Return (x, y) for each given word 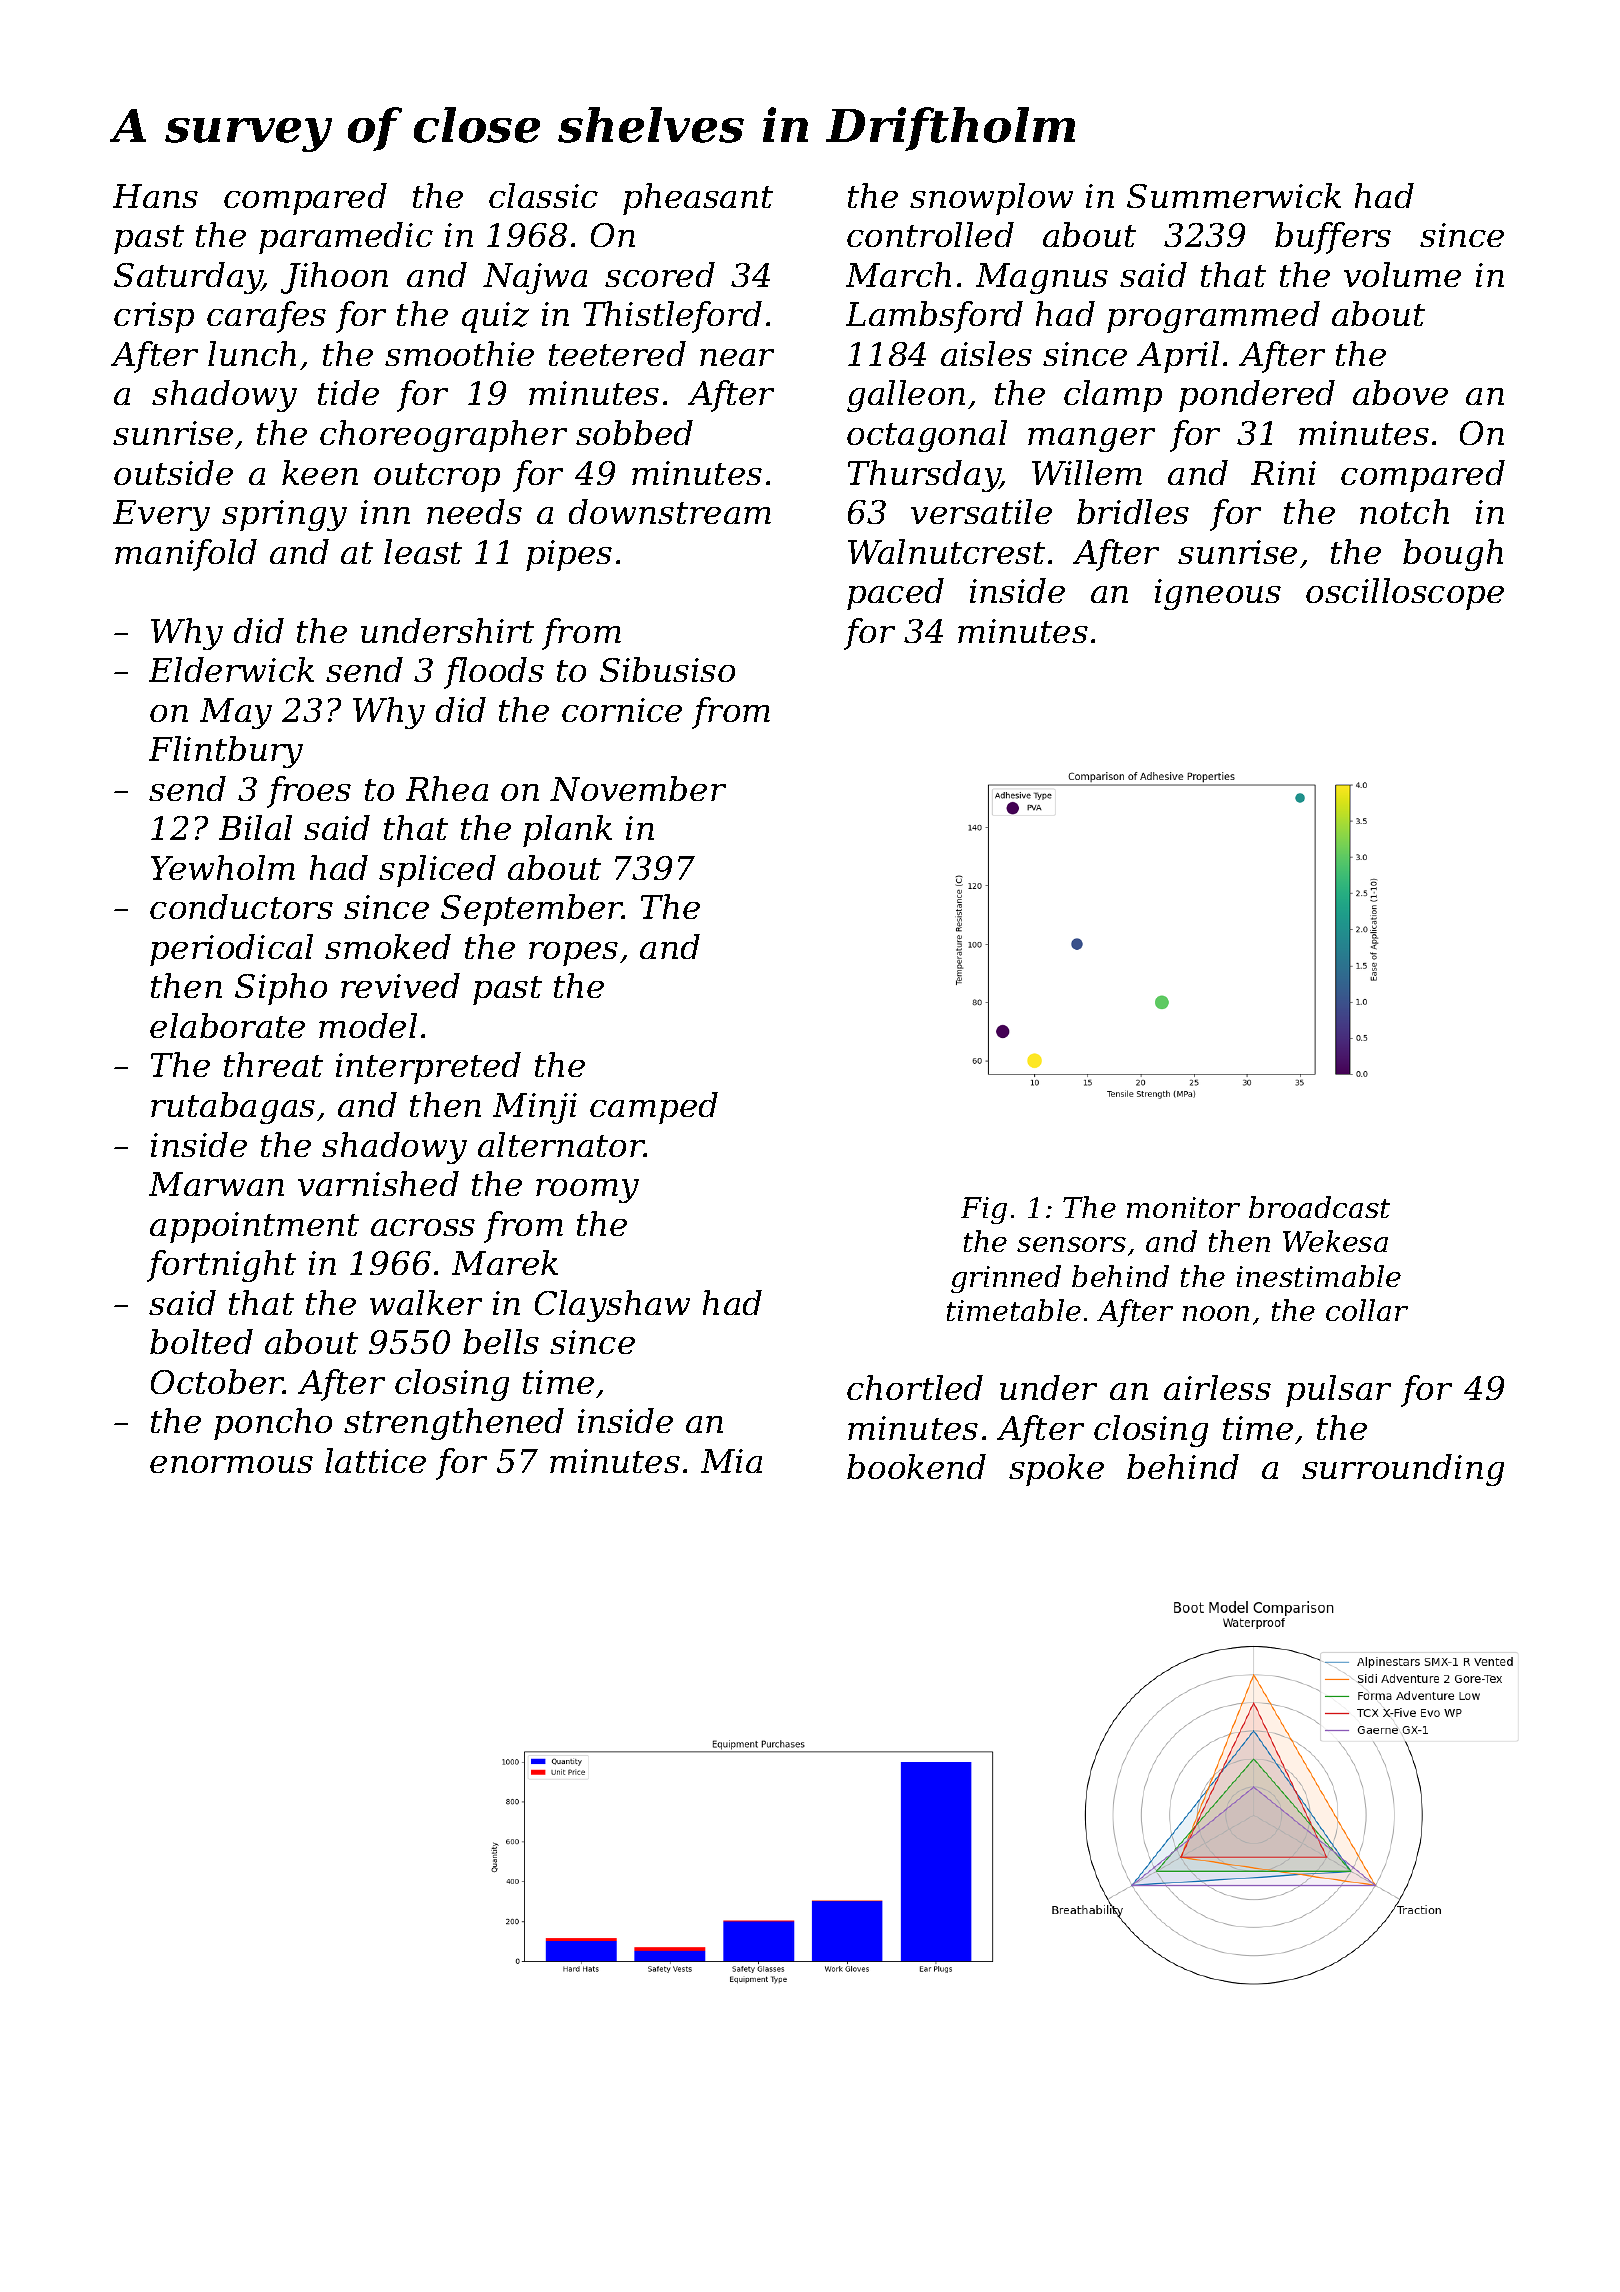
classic (543, 195)
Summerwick (1234, 195)
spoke (1056, 1470)
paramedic (346, 238)
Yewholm (223, 867)
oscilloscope (1405, 594)
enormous (231, 1464)
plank (567, 831)
